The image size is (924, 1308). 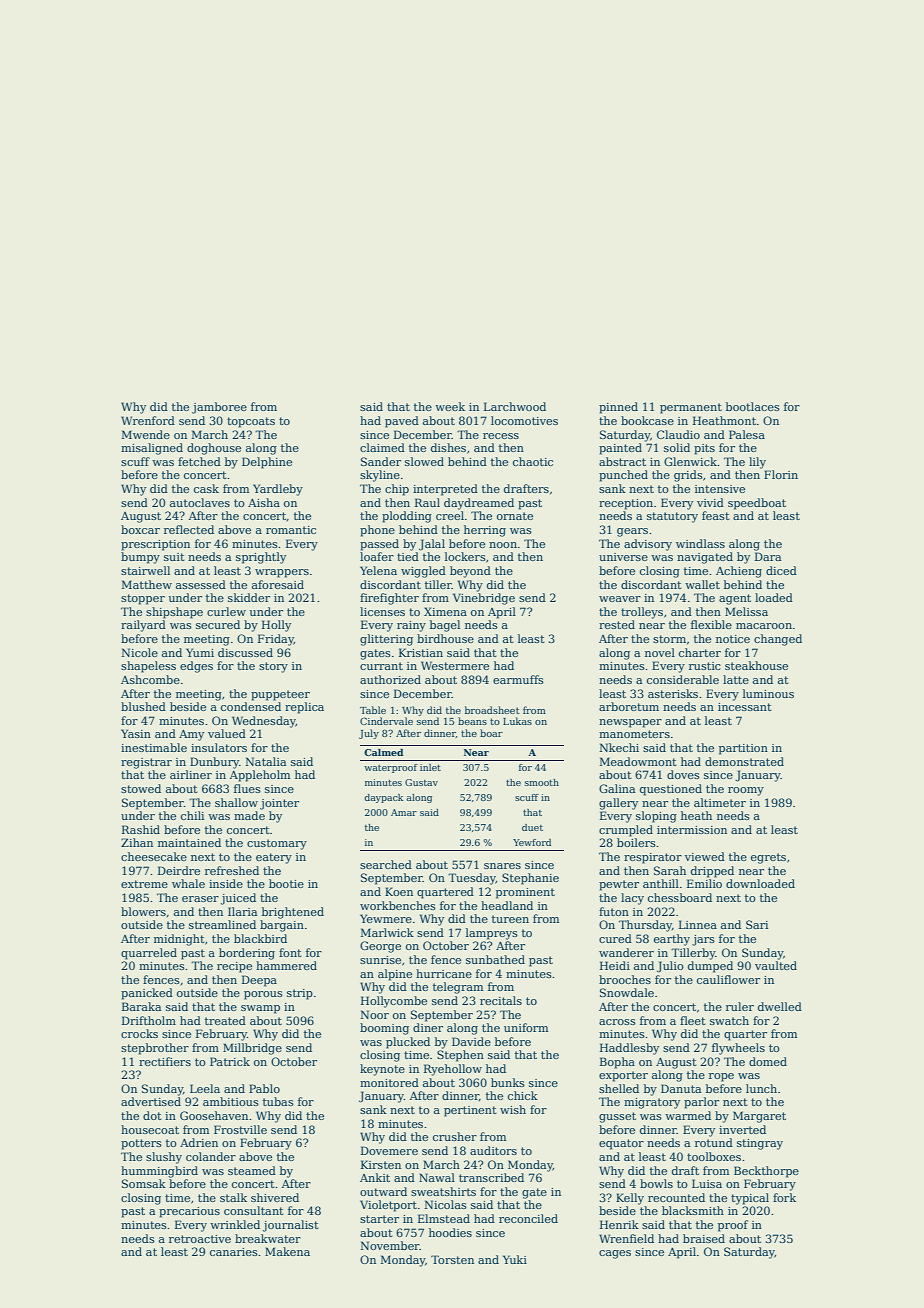 I want to click on Yewford, so click(x=532, y=842).
